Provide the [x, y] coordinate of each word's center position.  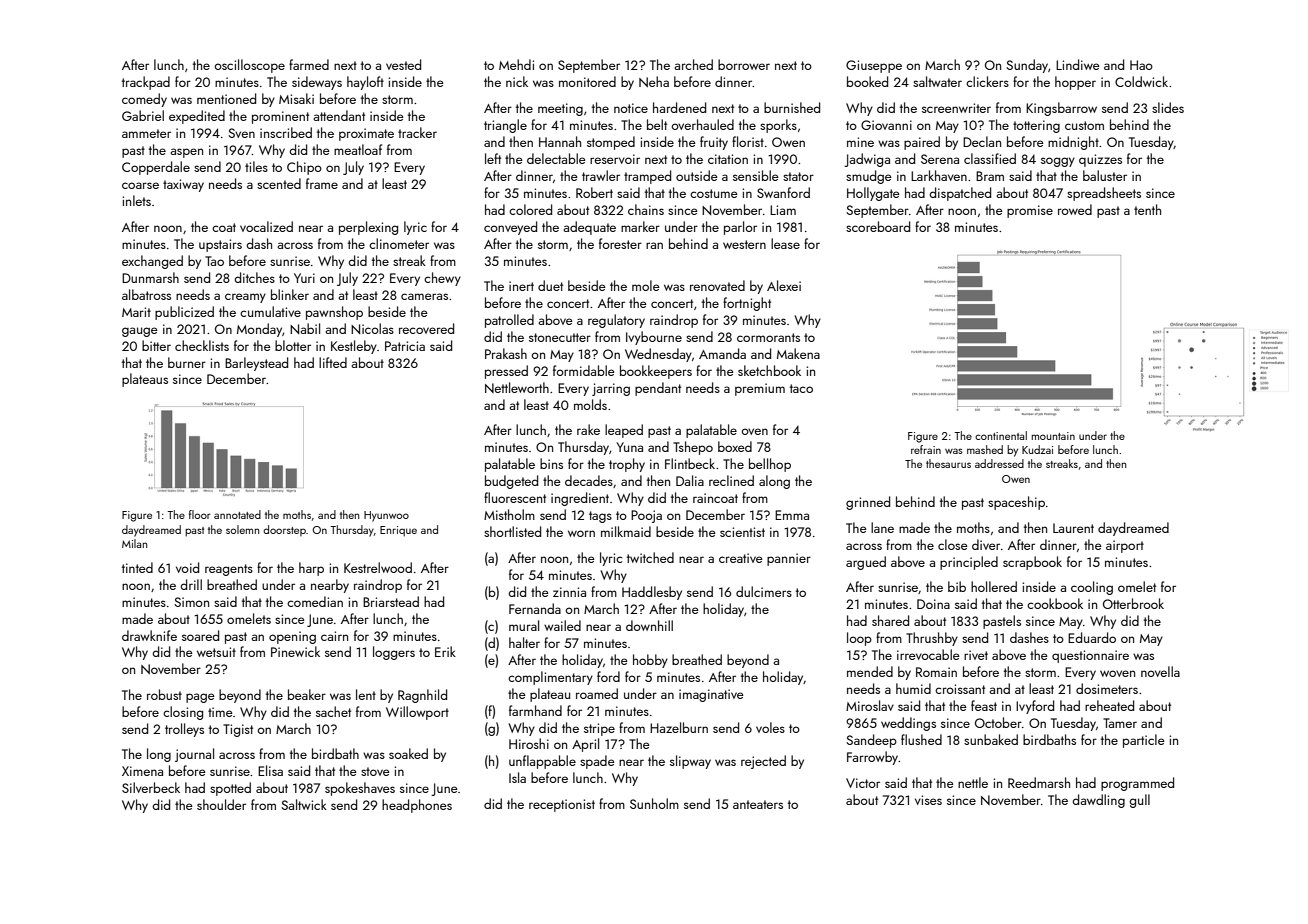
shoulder [221, 804]
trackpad [146, 83]
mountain [1053, 436]
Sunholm [654, 803]
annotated [237, 514]
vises [928, 800]
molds [590, 404]
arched [693, 64]
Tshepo [693, 448]
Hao [1141, 65]
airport [1125, 546]
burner [187, 362]
